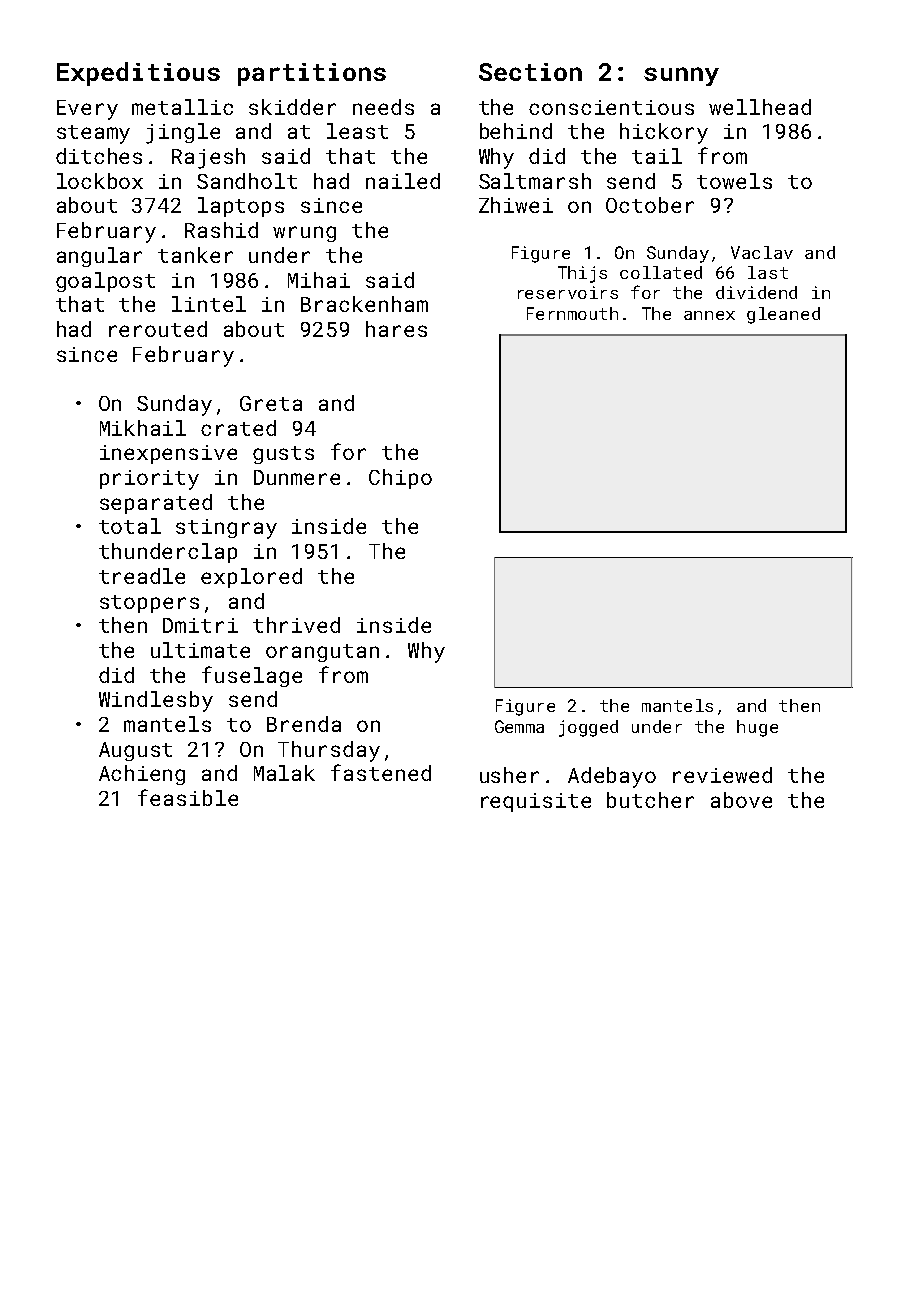  Describe the element at coordinates (757, 728) in the page. I see `huge` at that location.
